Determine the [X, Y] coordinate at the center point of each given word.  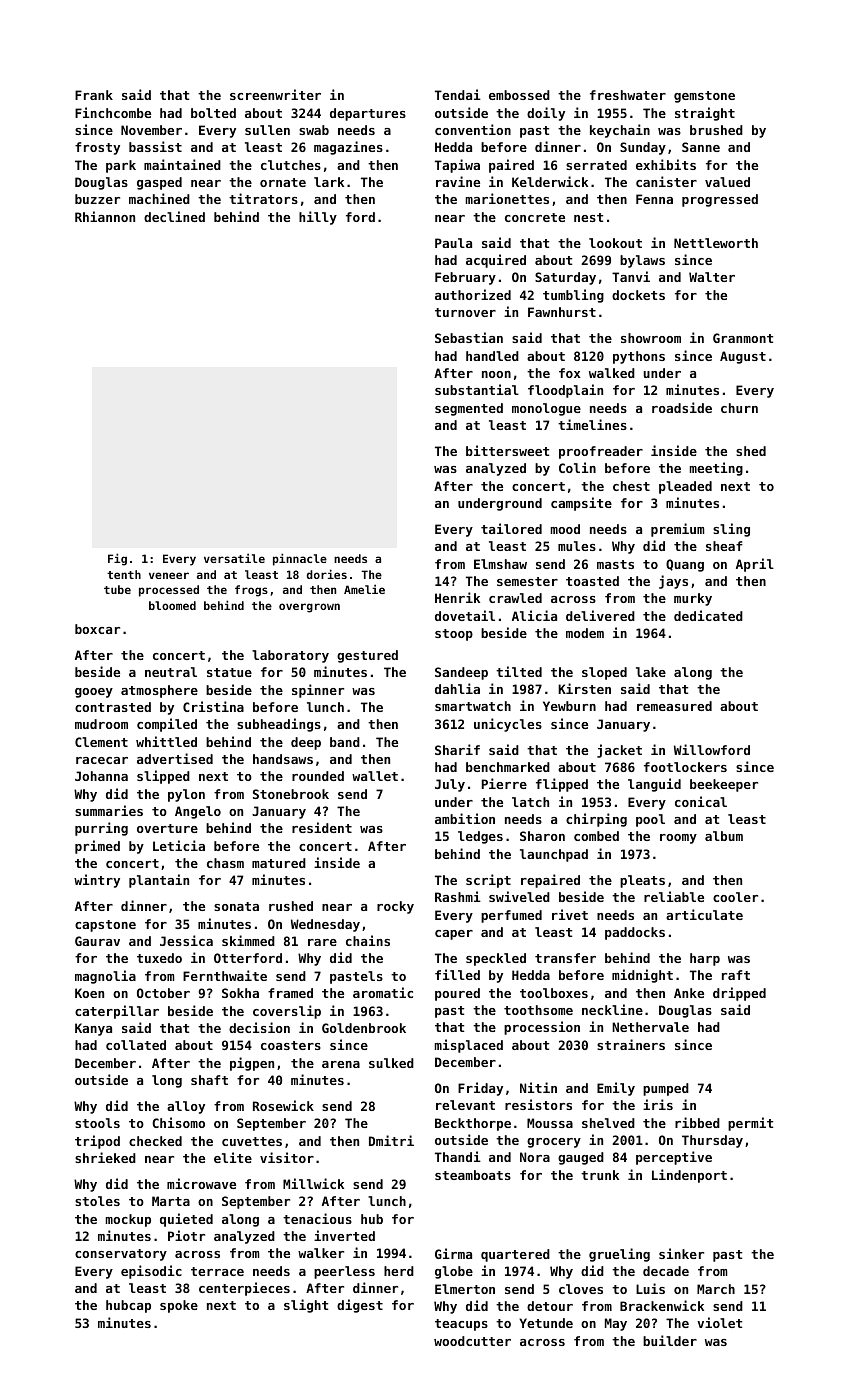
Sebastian [469, 337]
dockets [638, 295]
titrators [263, 198]
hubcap [128, 1306]
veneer [169, 575]
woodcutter [472, 1341]
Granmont [743, 338]
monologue [546, 409]
